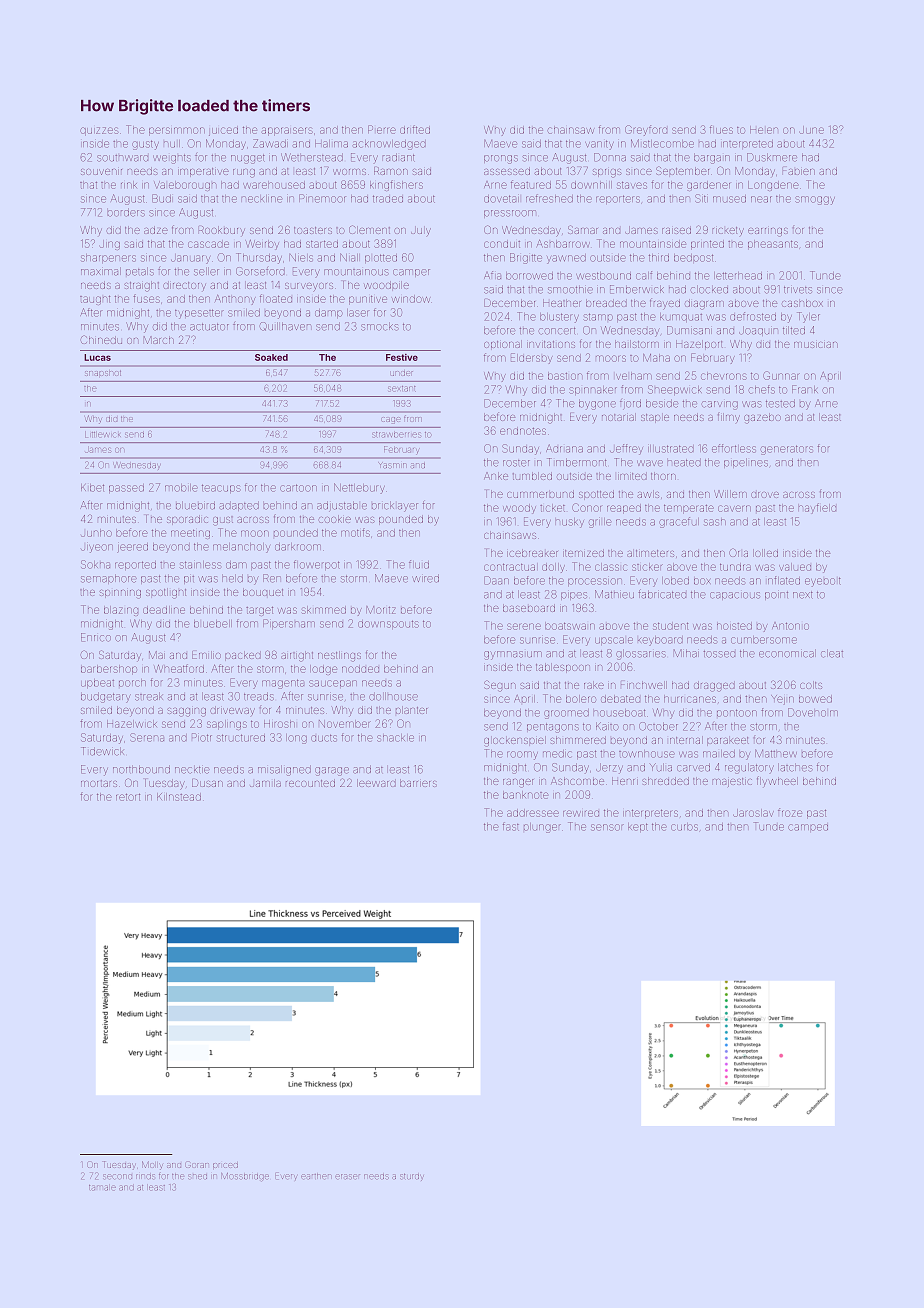 This image has width=924, height=1308. I want to click on rinds, so click(145, 1176).
